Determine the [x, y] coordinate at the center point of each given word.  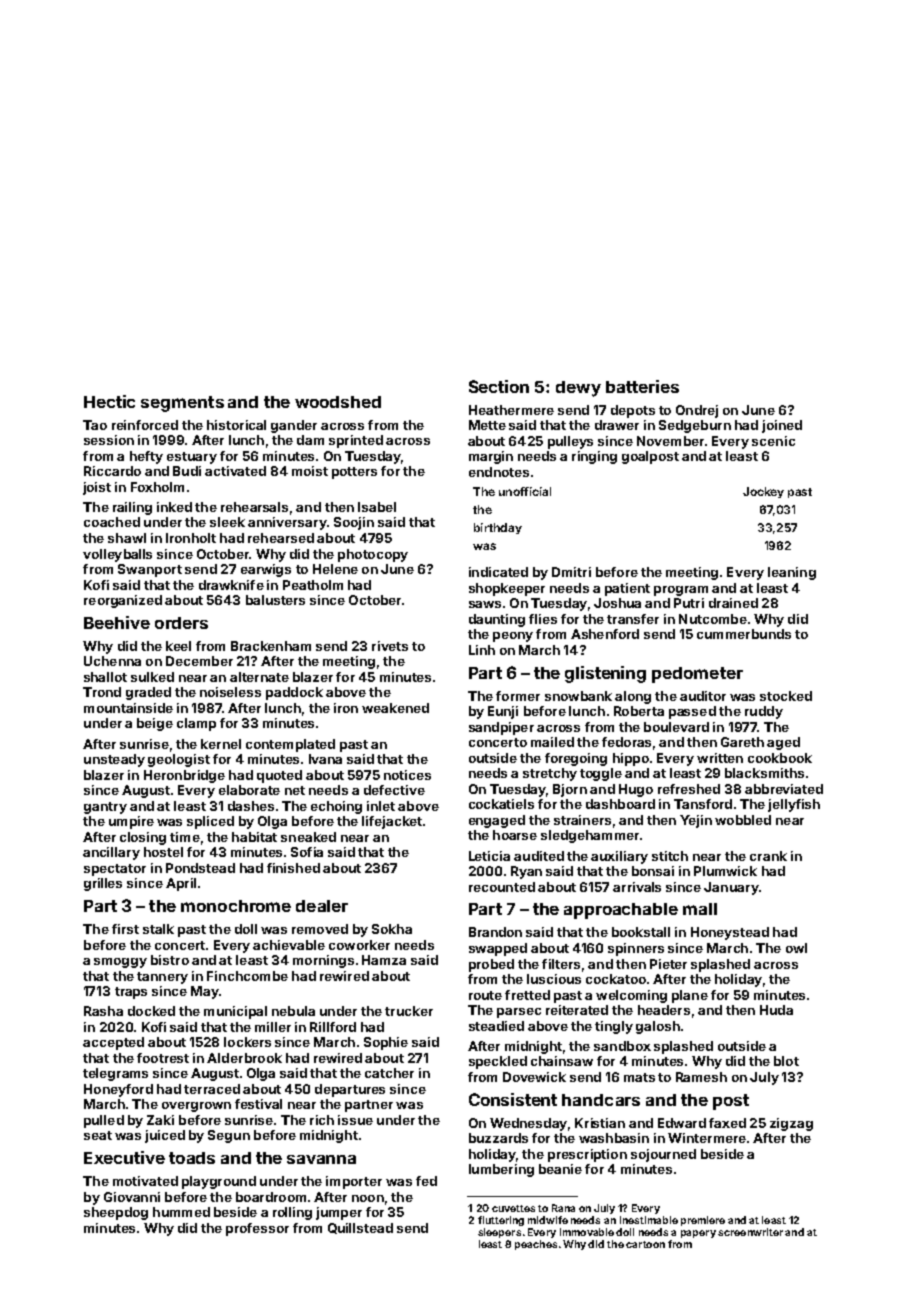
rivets [390, 646]
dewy [578, 389]
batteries [642, 386]
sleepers [499, 1233]
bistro [170, 960]
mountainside [128, 708]
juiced [165, 1136]
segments [182, 404]
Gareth [742, 742]
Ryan [526, 872]
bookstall [641, 932]
